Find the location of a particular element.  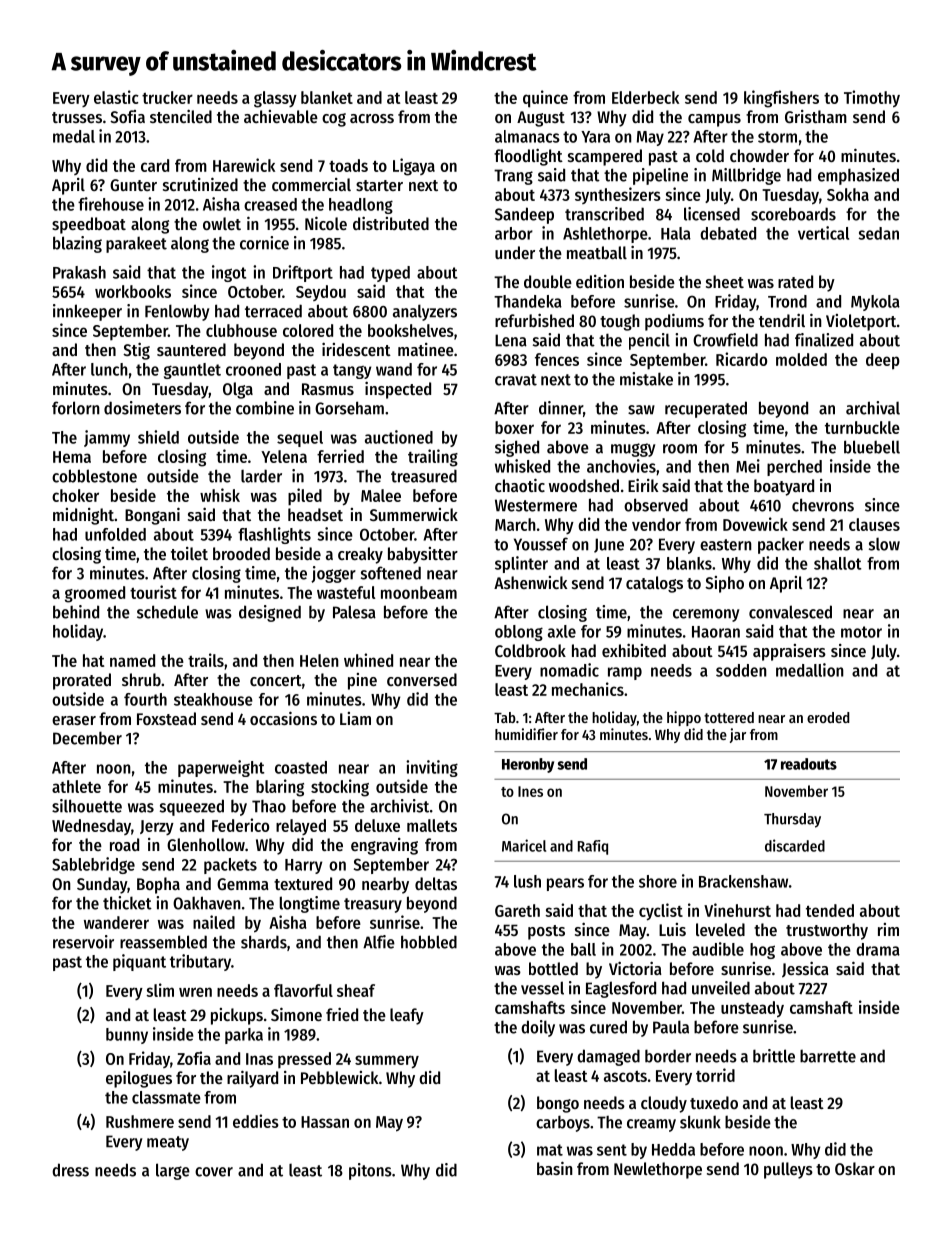

concert is located at coordinates (276, 680).
